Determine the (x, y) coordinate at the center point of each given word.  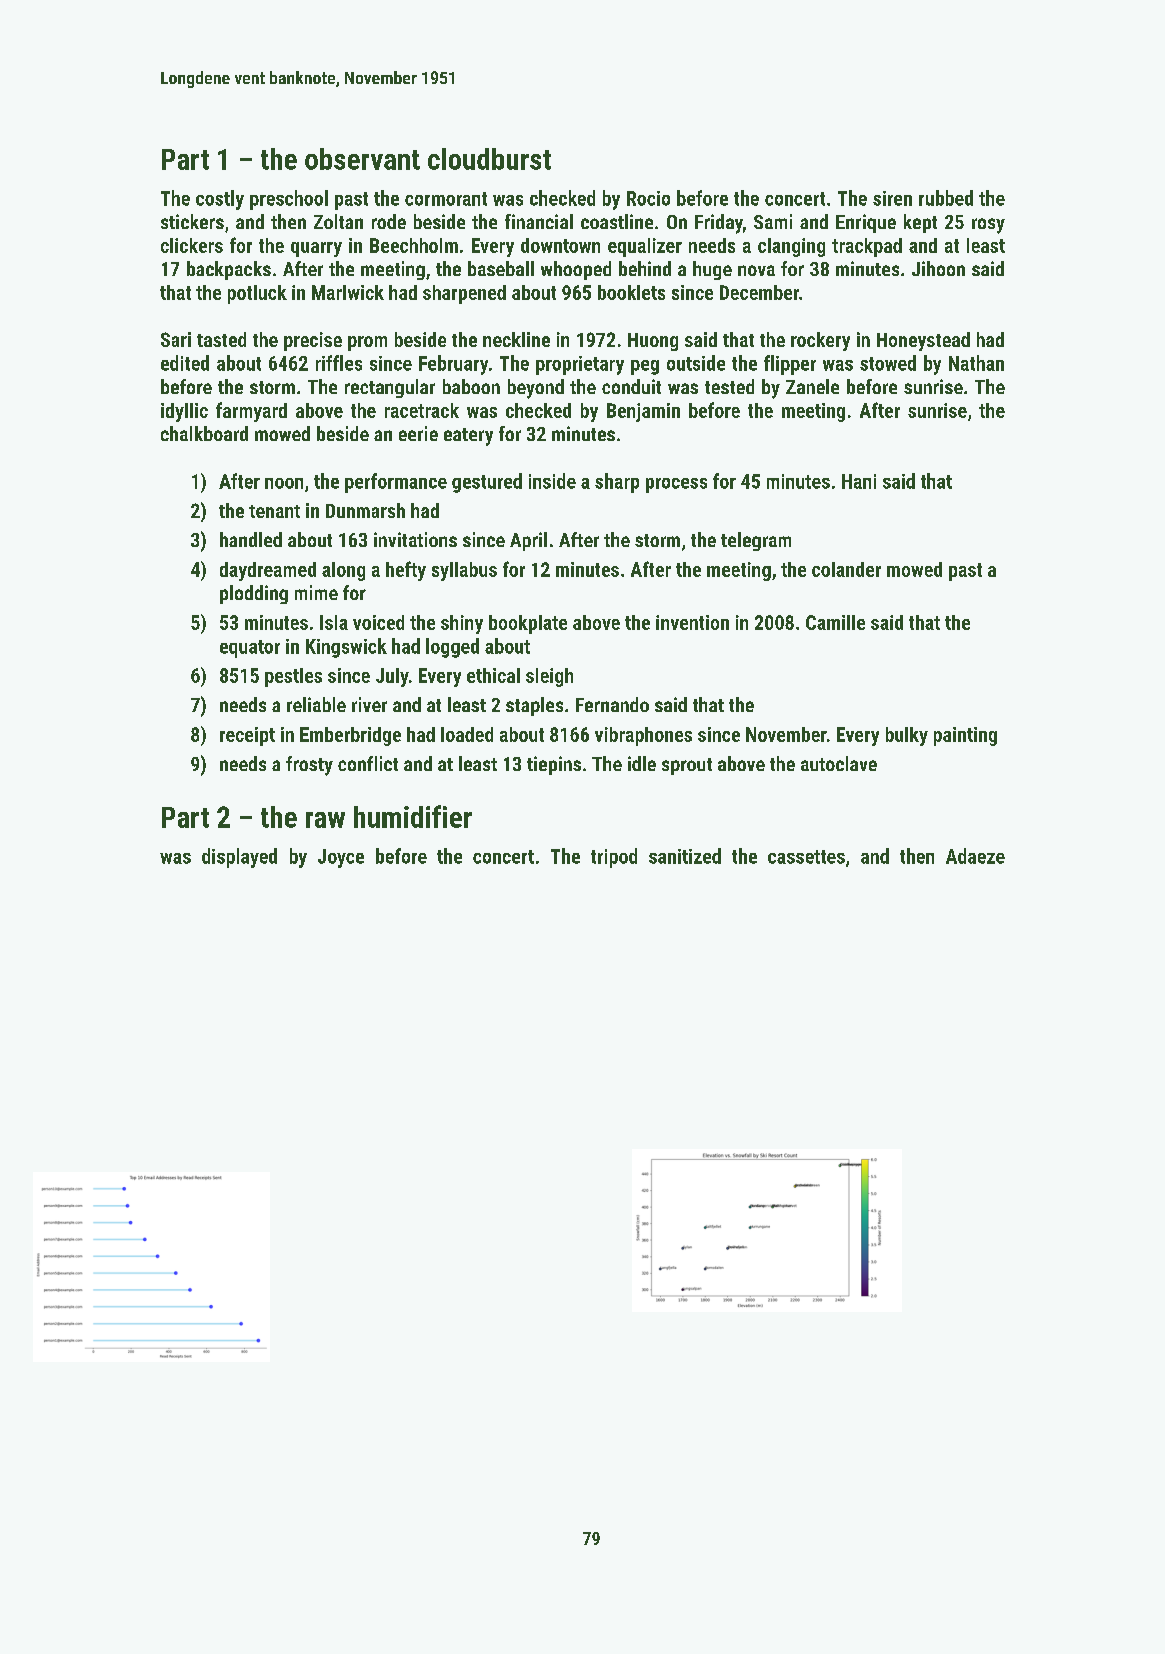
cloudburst (489, 159)
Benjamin (643, 412)
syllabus (464, 571)
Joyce (341, 858)
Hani (859, 481)
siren (892, 198)
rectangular (390, 388)
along (343, 571)
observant (362, 159)
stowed (888, 363)
